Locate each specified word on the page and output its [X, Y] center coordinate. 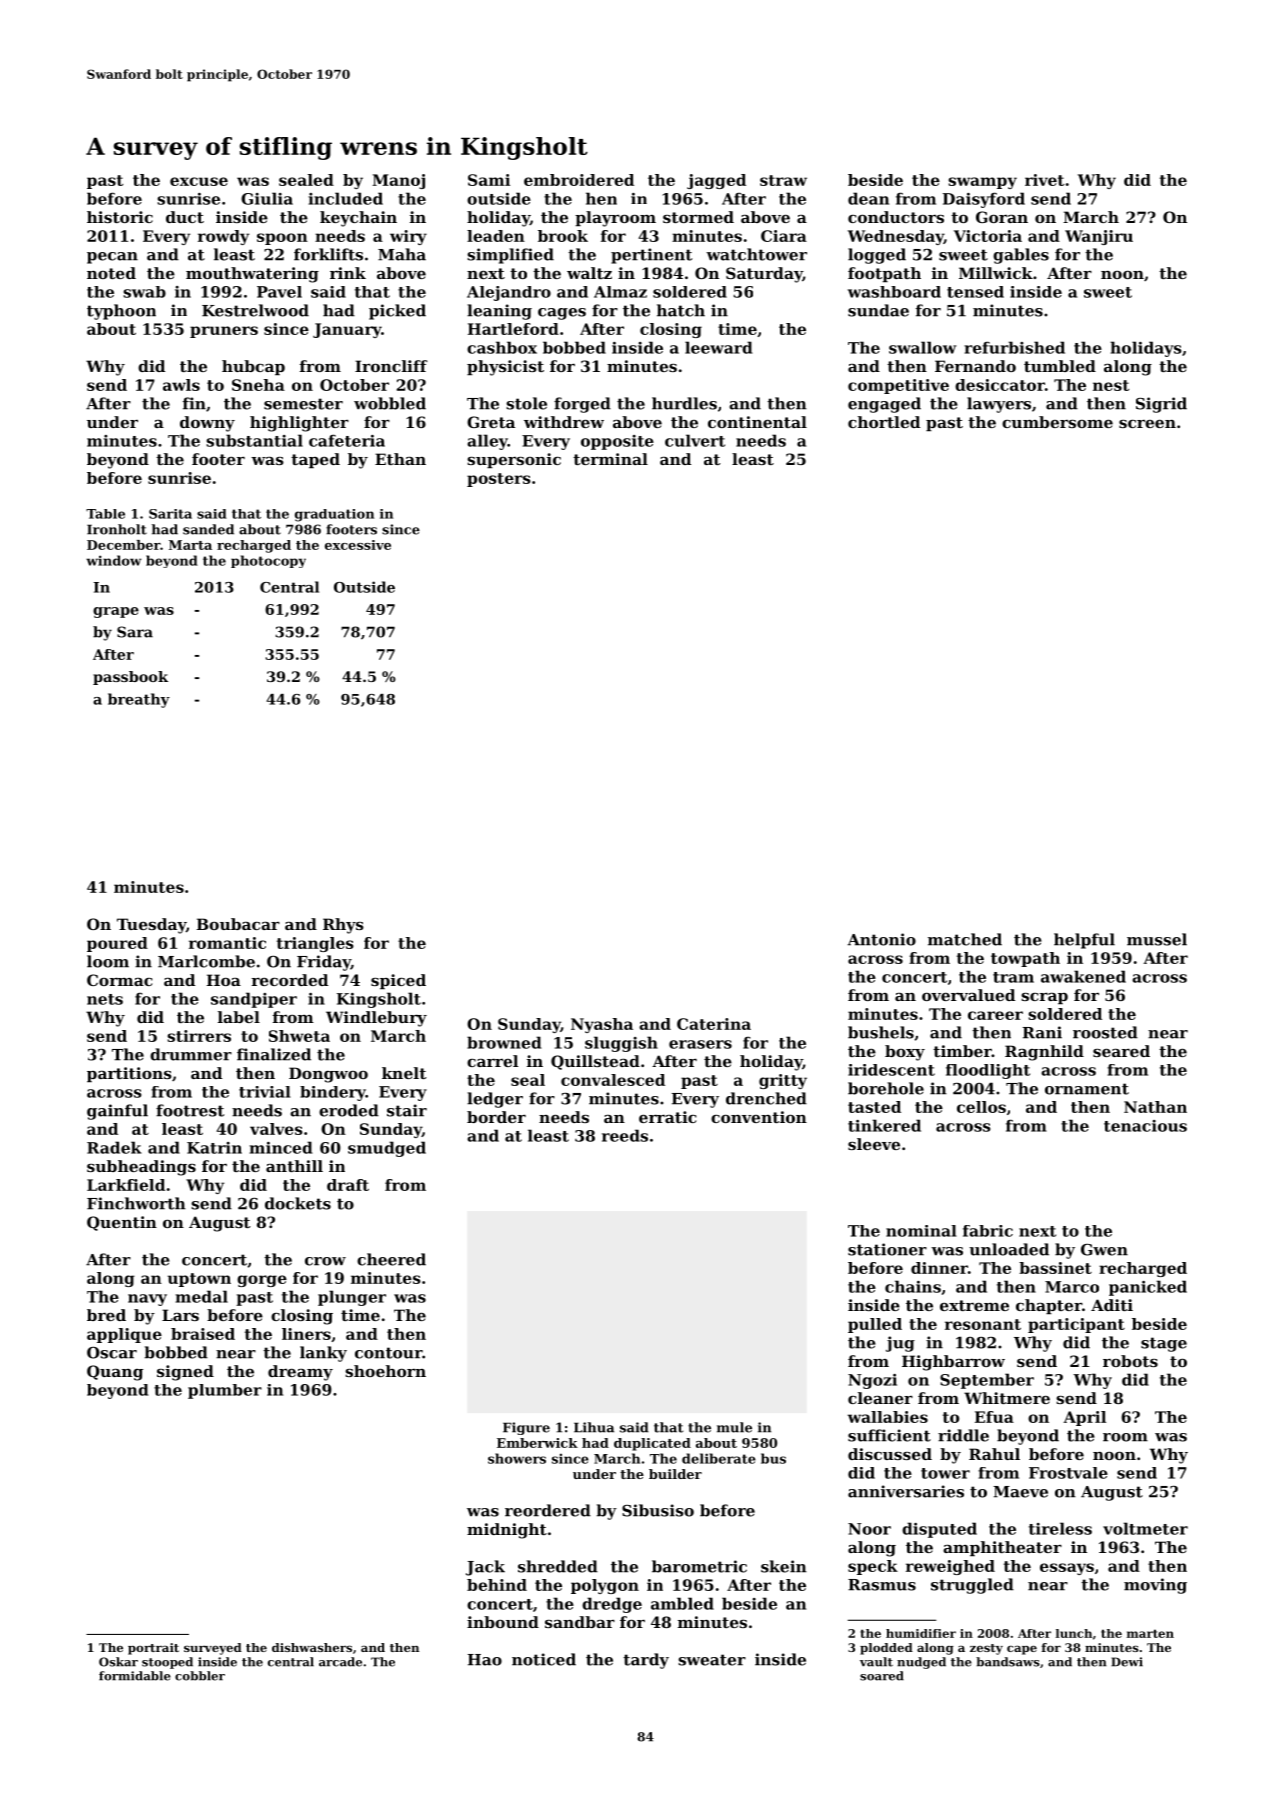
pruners [224, 332]
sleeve [874, 1144]
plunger [352, 1298]
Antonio [881, 939]
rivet [1044, 180]
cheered [391, 1259]
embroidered [579, 180]
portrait [153, 1649]
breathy [139, 700]
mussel [1157, 939]
